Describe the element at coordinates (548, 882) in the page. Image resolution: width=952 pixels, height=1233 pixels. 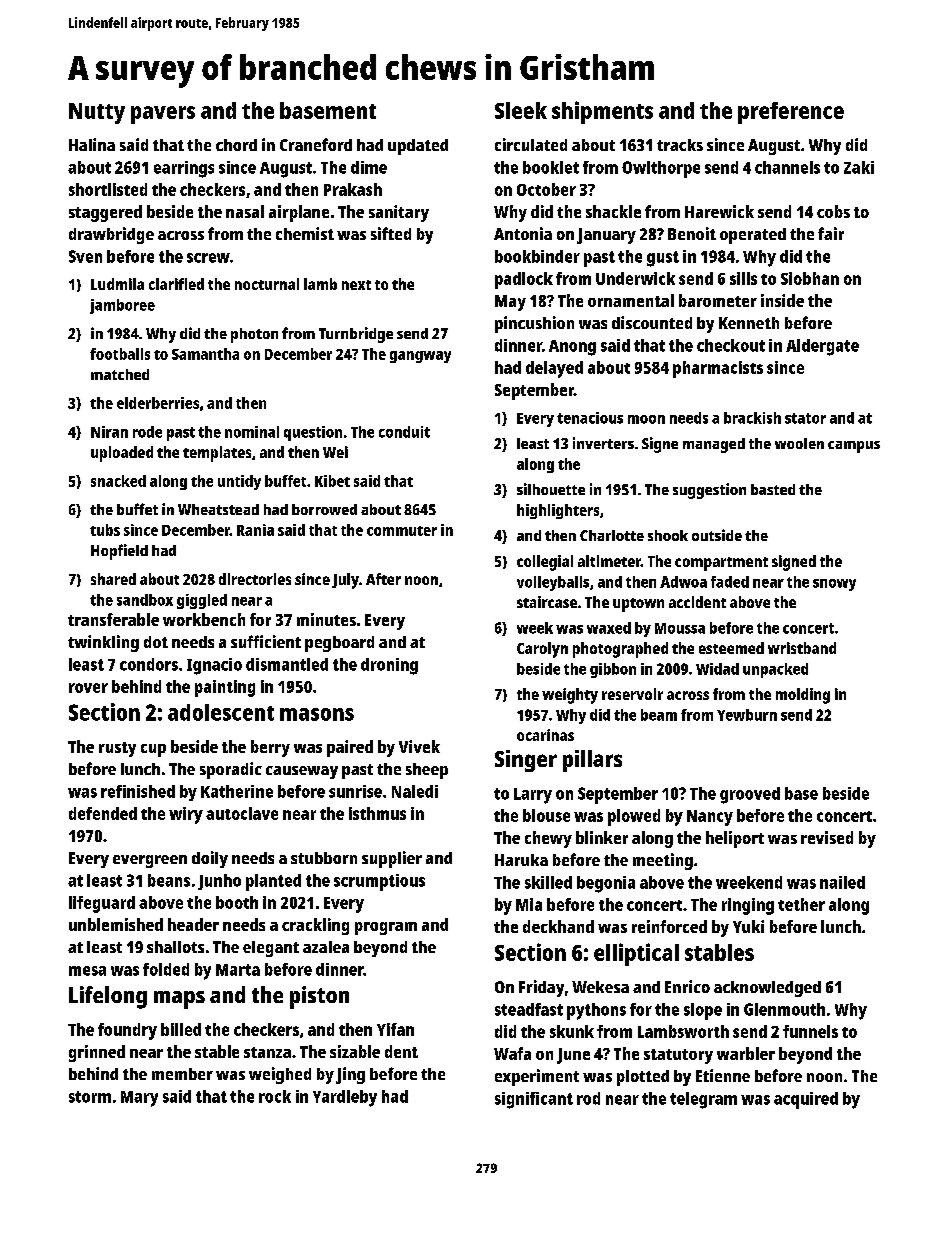
I see `skilled` at that location.
